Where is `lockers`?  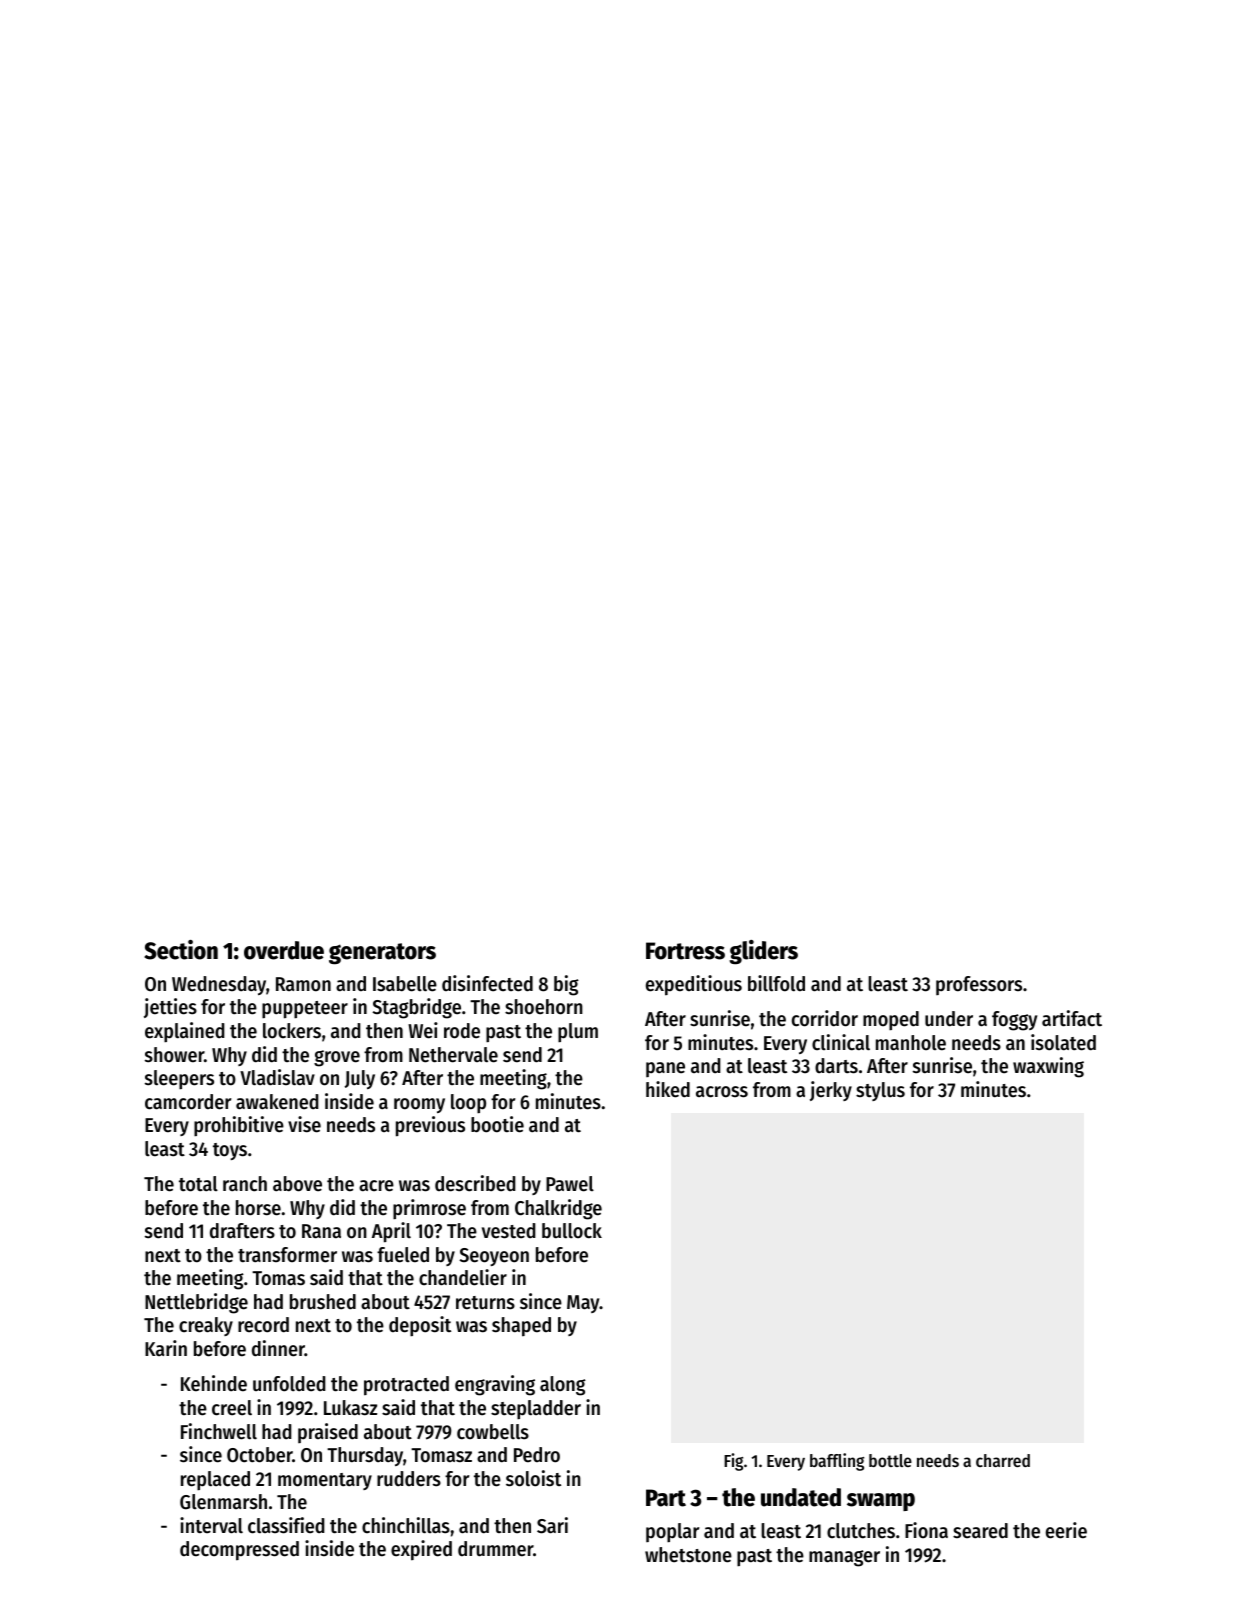 lockers is located at coordinates (292, 1031).
